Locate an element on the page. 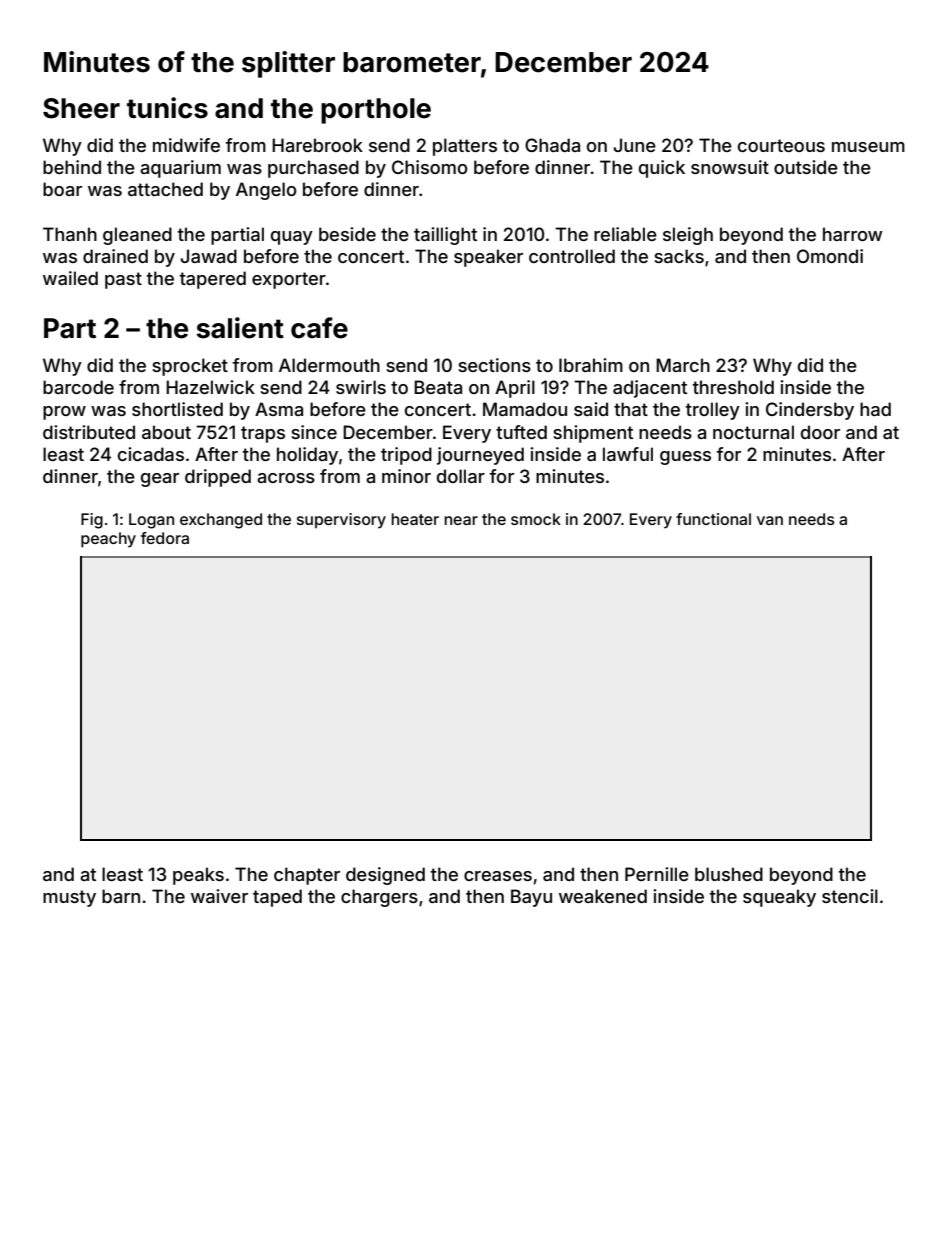 Image resolution: width=952 pixels, height=1233 pixels. beside is located at coordinates (347, 234).
